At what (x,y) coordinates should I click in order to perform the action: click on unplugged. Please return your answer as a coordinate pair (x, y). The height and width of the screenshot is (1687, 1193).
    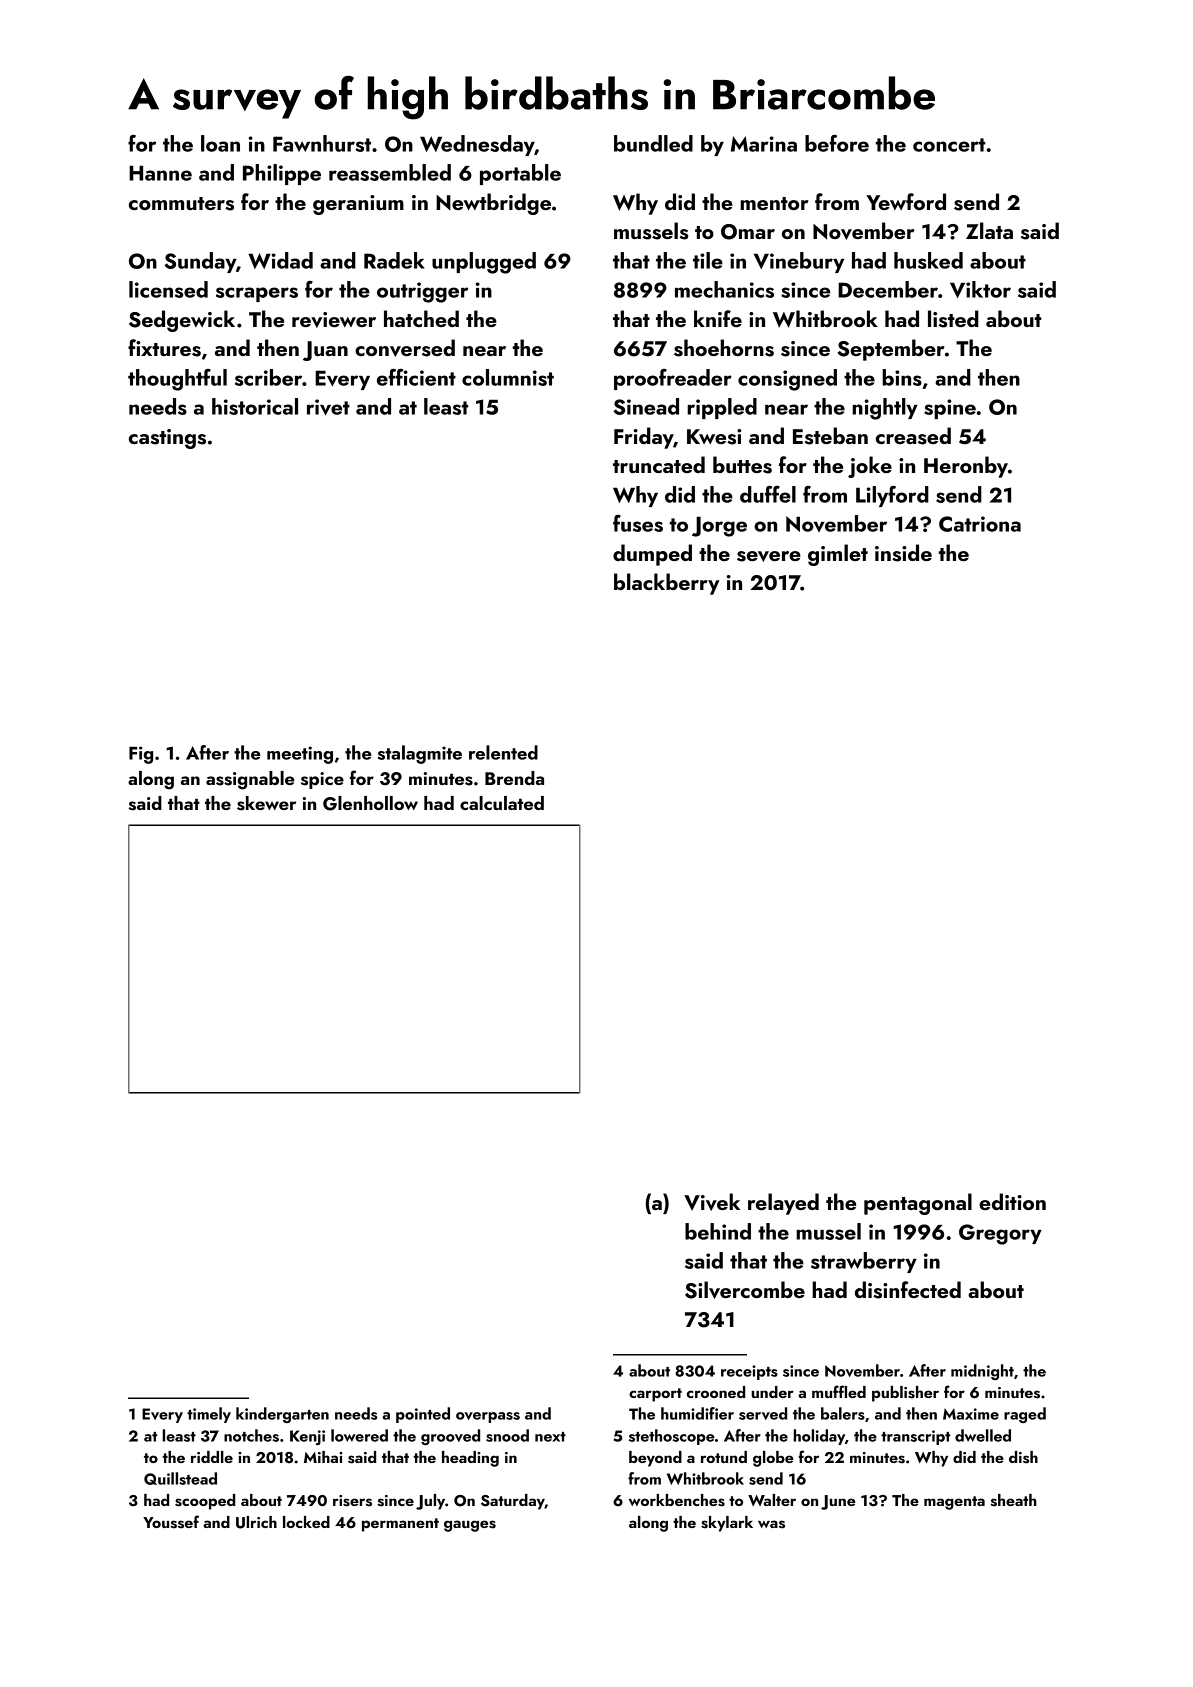
    Looking at the image, I should click on (484, 263).
